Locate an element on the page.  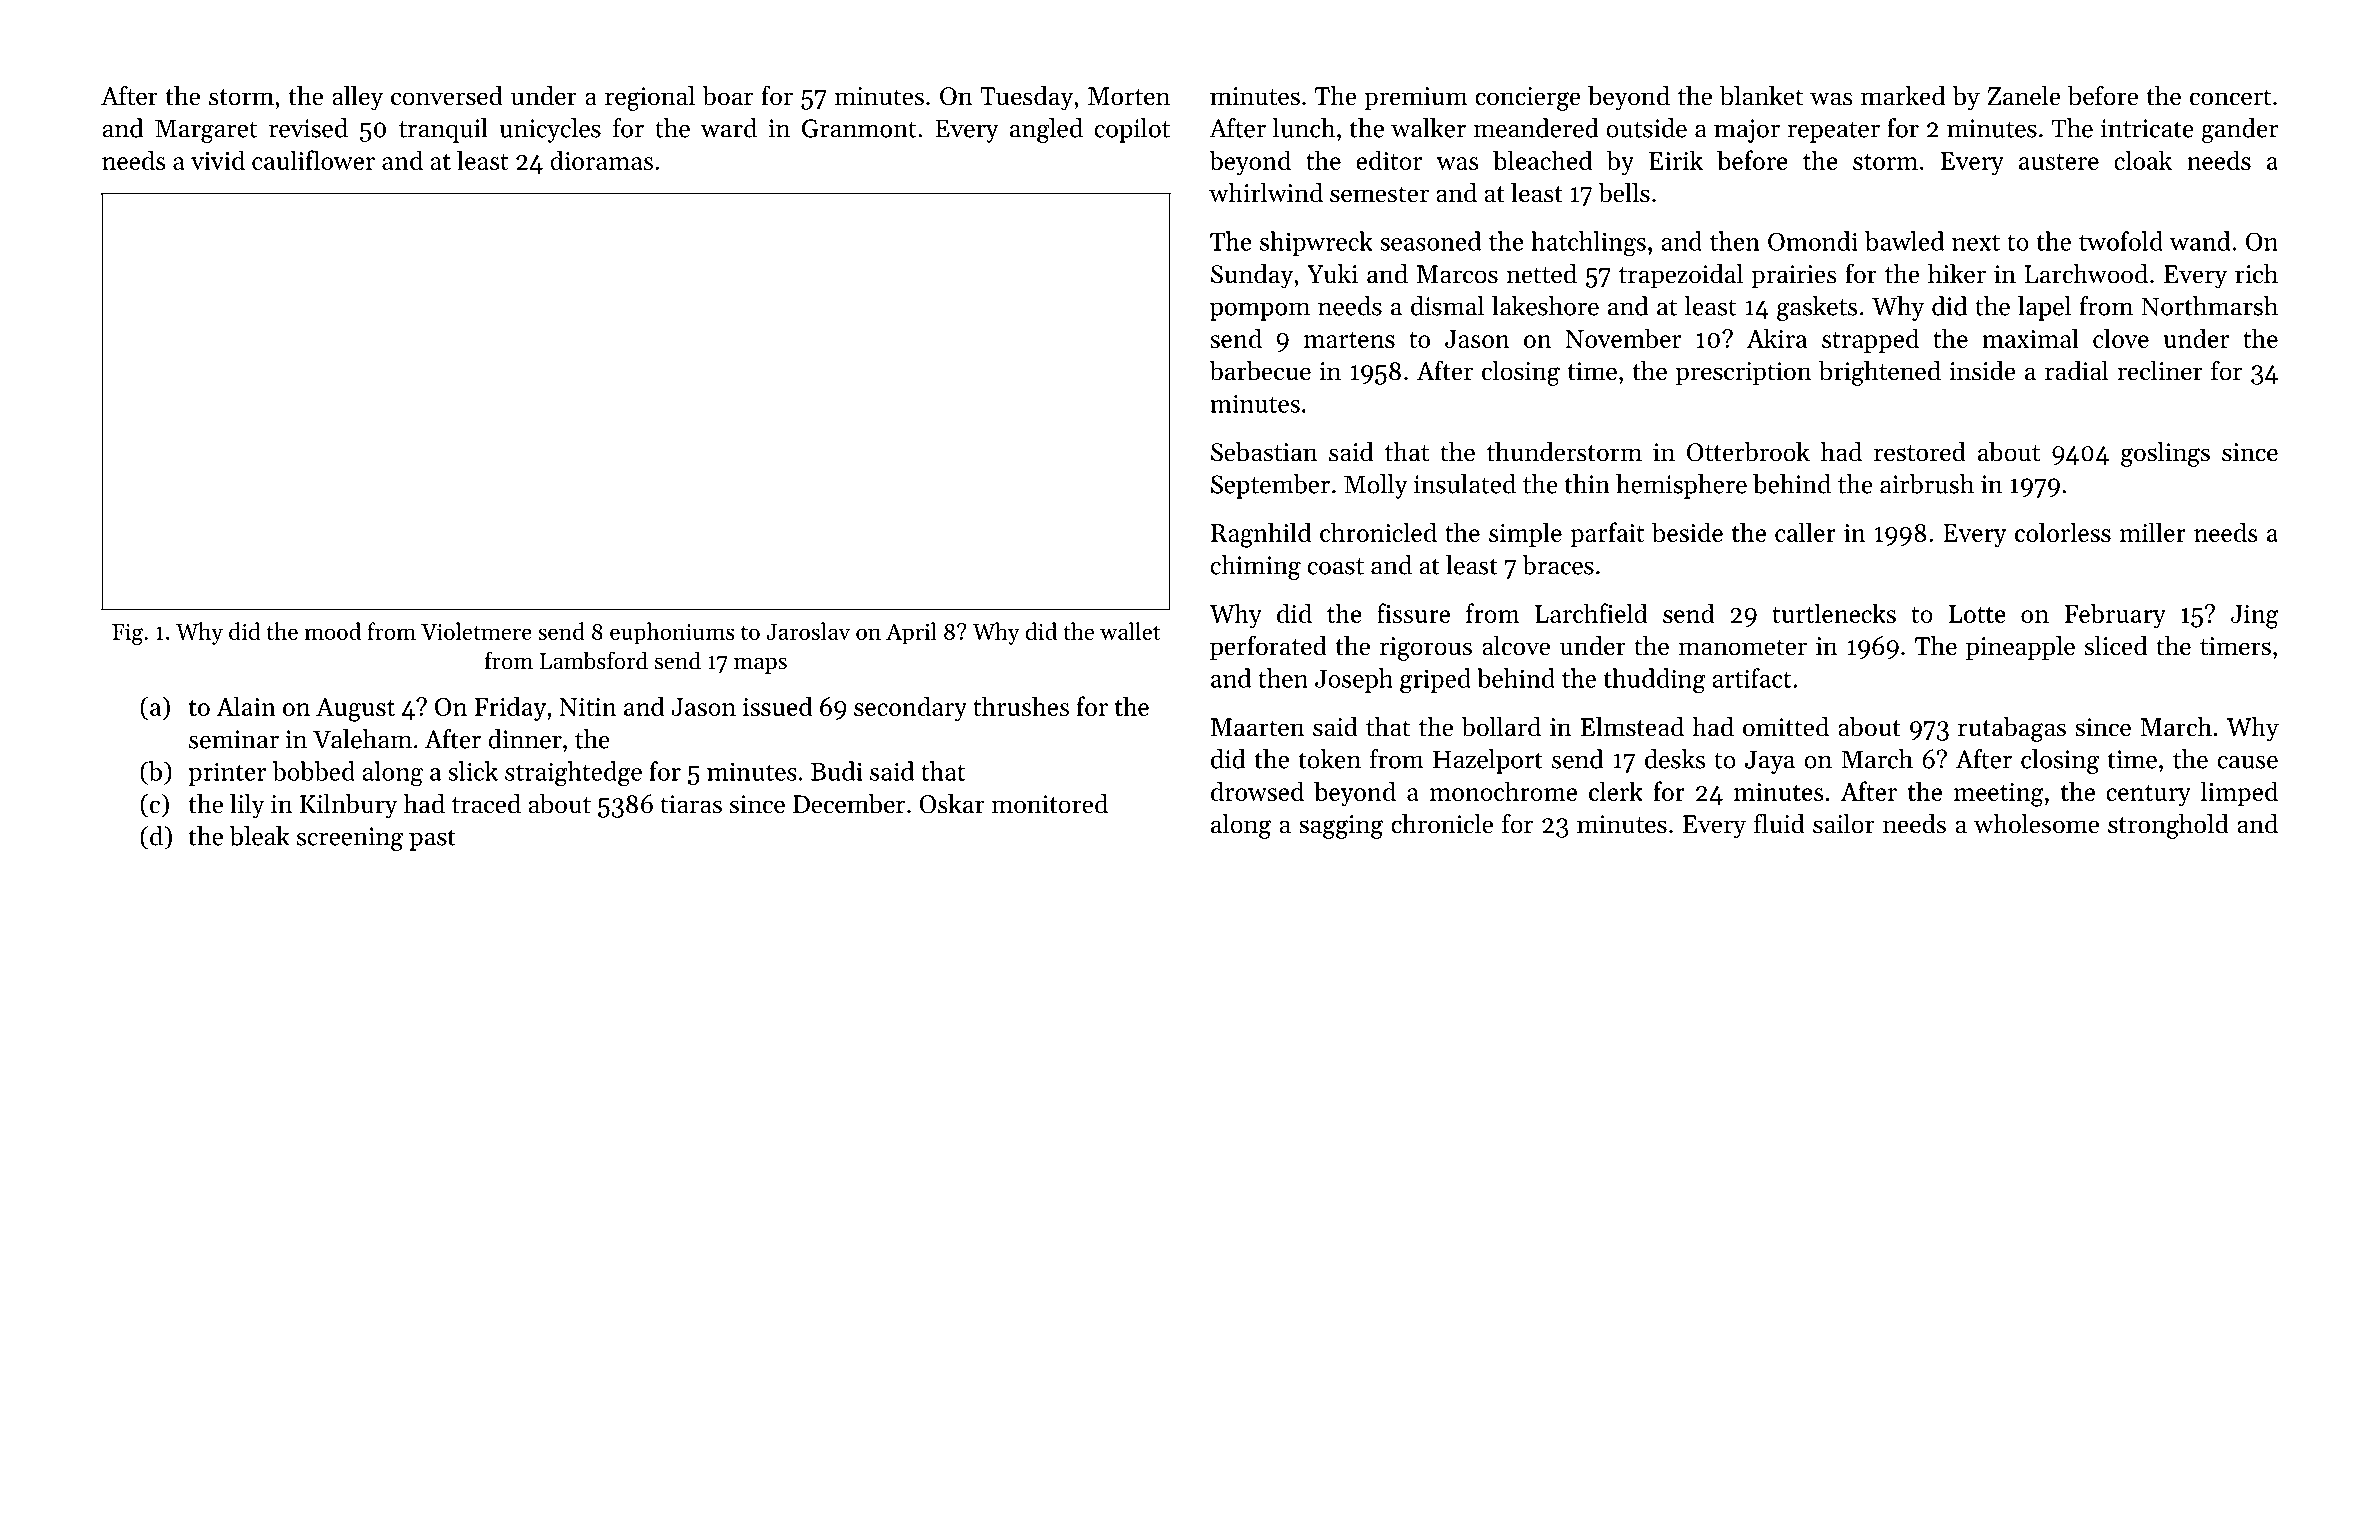
Violetmere is located at coordinates (476, 631).
